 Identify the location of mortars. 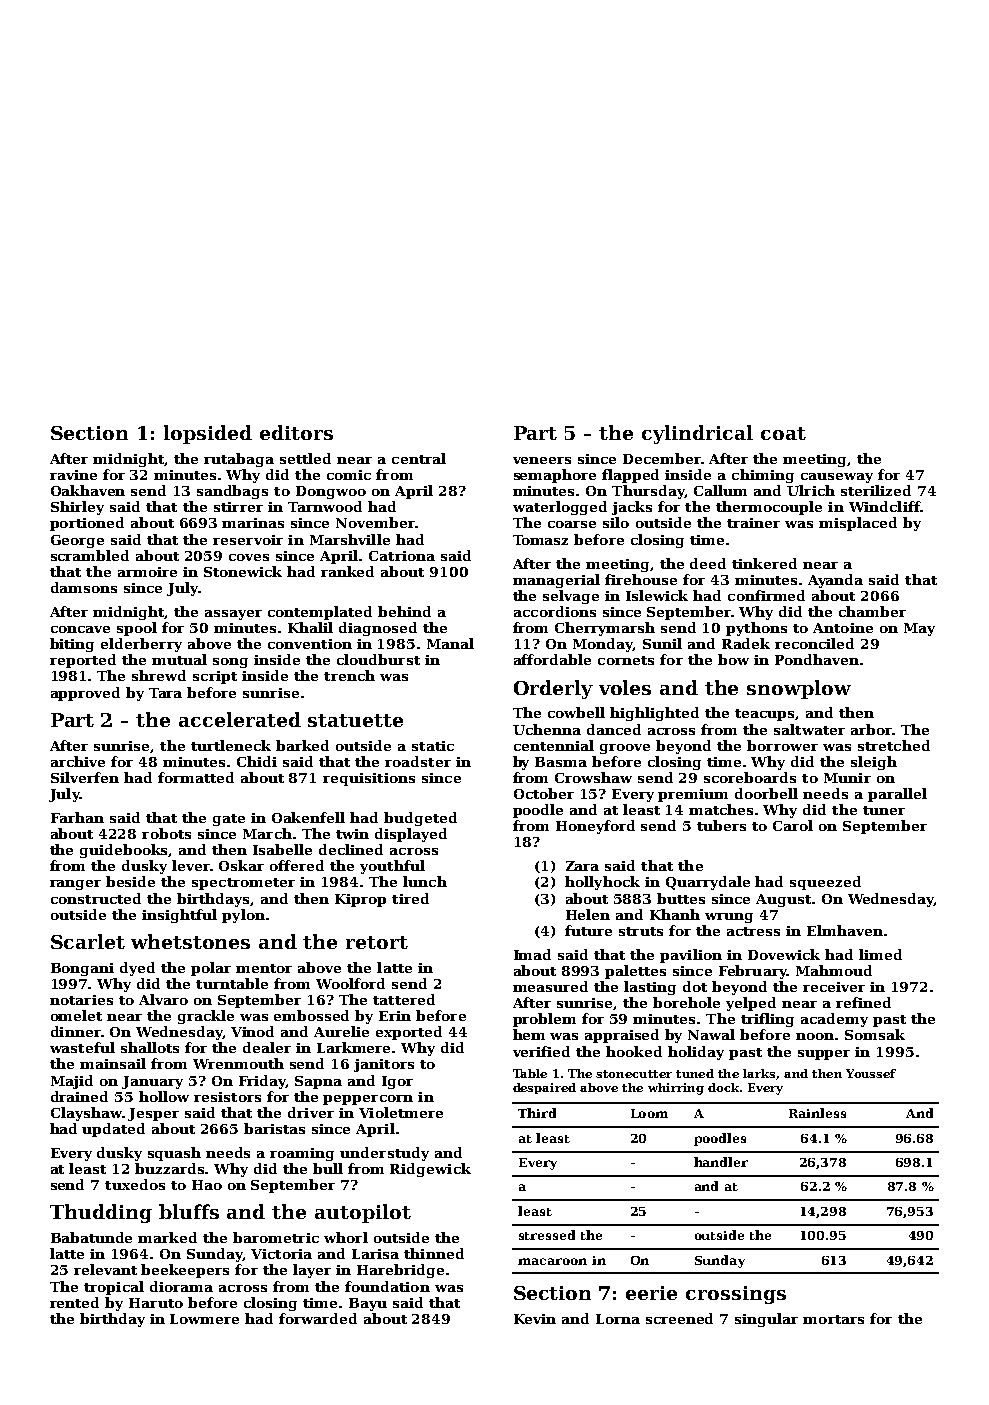
(833, 1319).
